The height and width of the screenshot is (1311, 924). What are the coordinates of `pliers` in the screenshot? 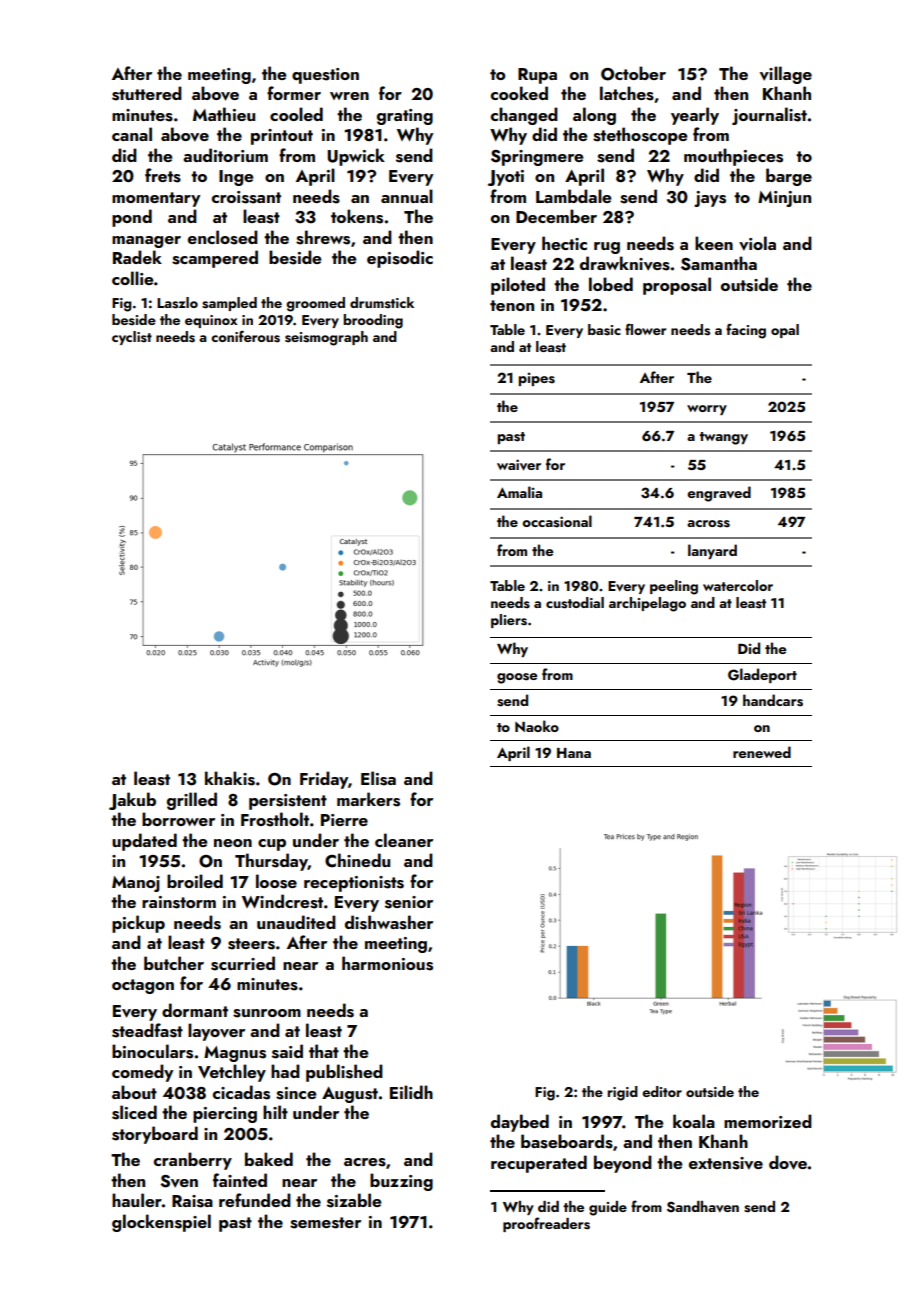 It's located at (509, 621).
